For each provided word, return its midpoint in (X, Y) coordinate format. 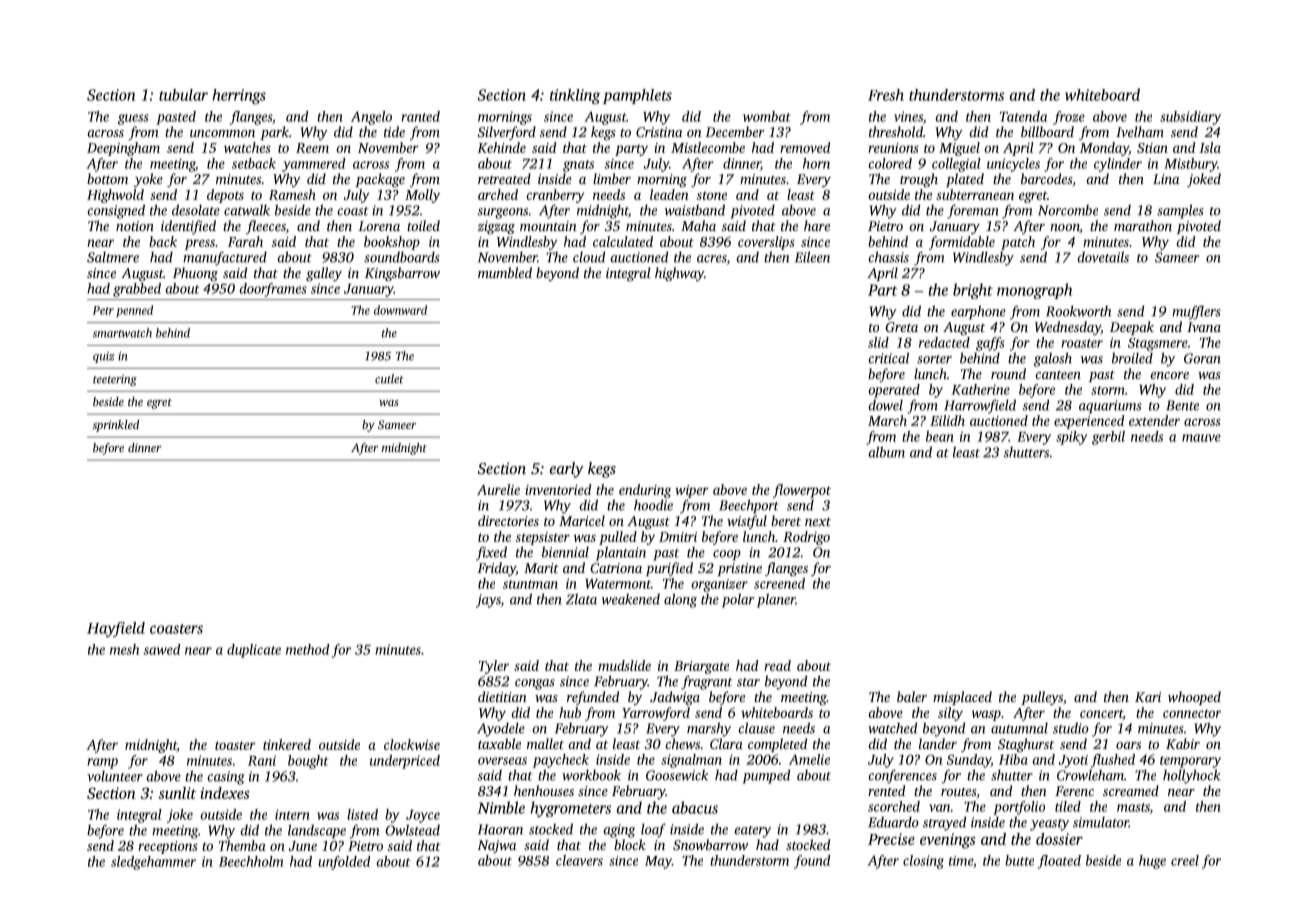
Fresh (886, 95)
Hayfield (116, 629)
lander (938, 743)
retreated (504, 178)
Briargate (701, 667)
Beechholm (251, 861)
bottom (107, 178)
